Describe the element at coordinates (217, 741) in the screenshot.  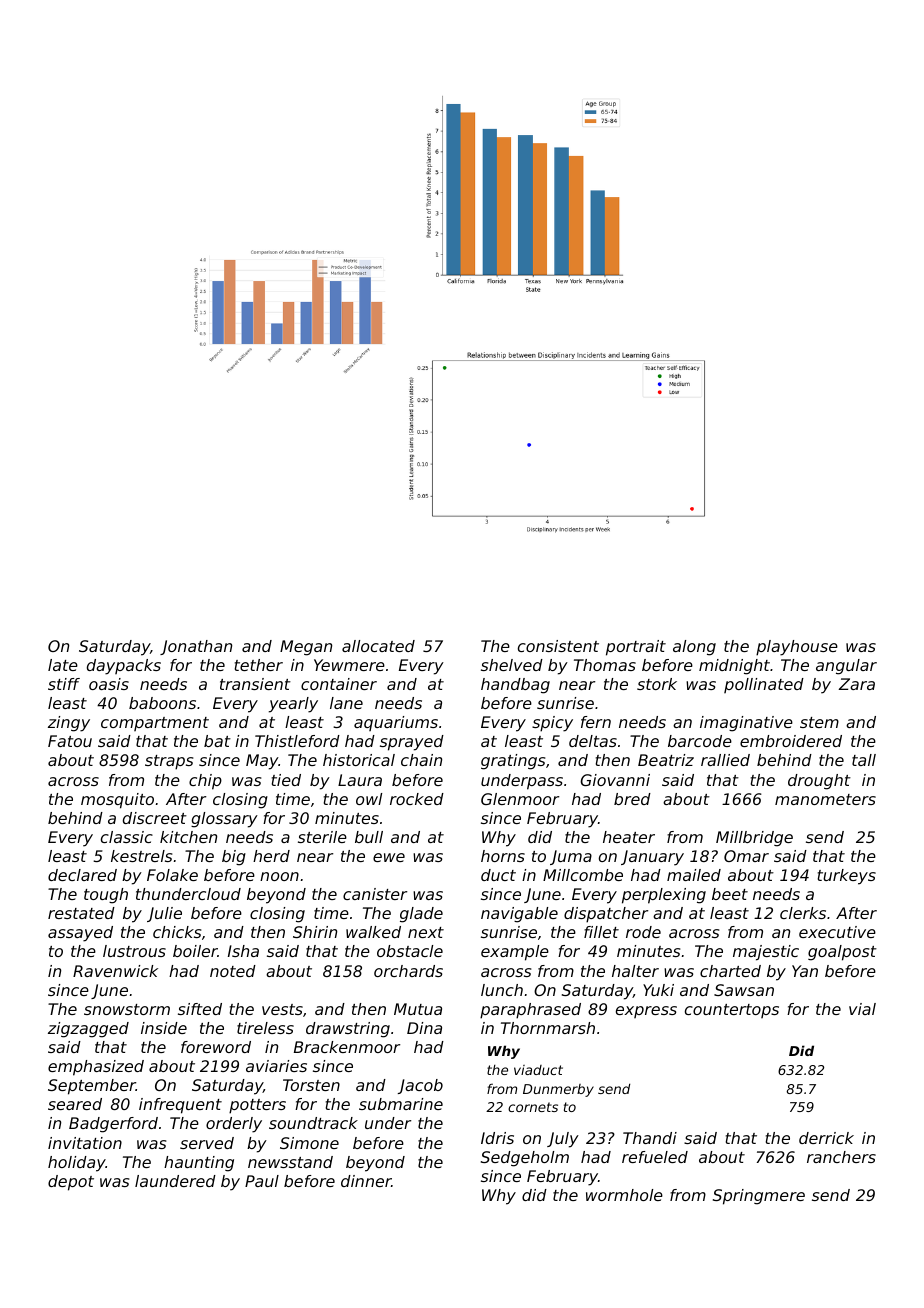
I see `bat` at that location.
